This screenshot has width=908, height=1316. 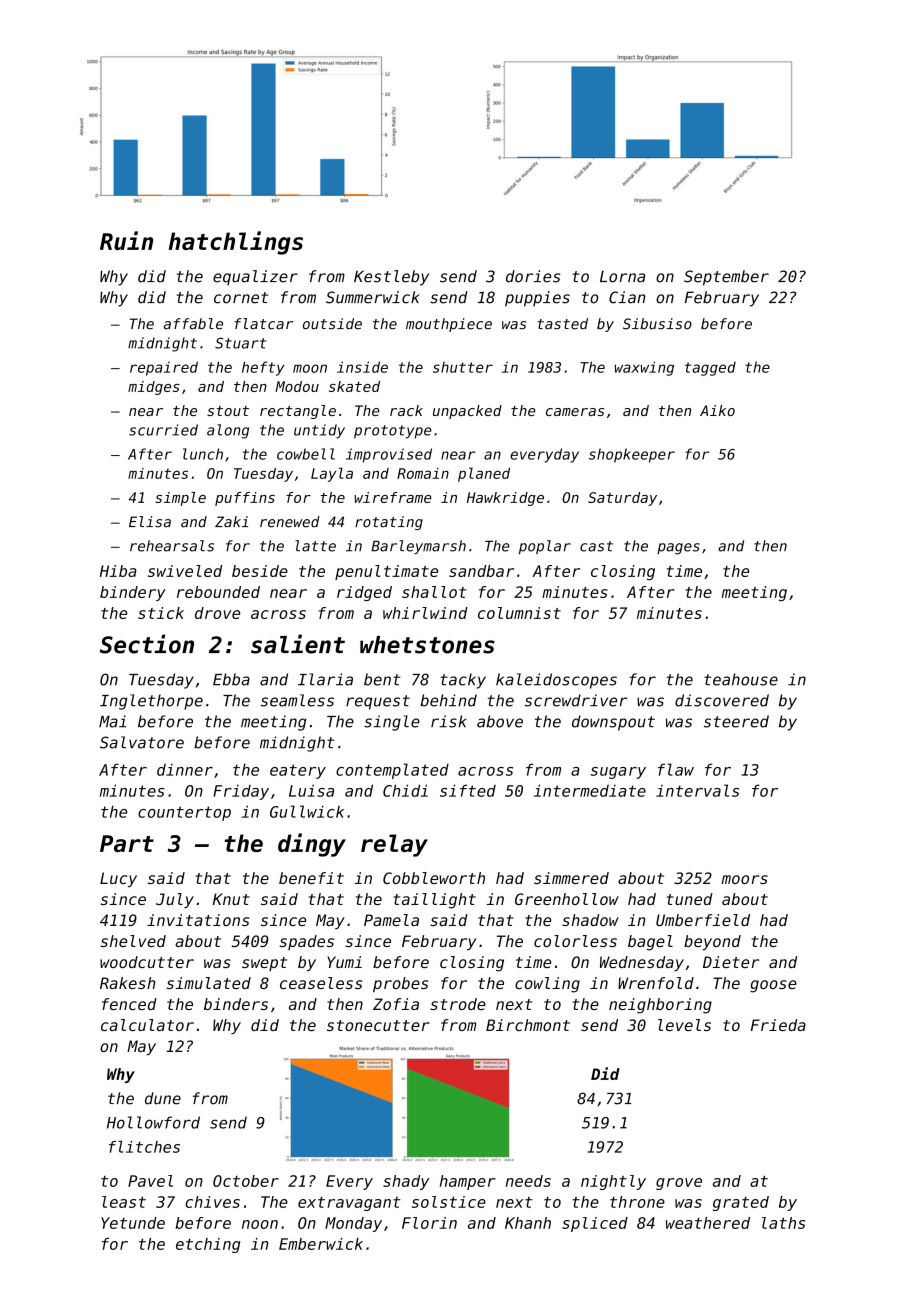 What do you see at coordinates (622, 276) in the screenshot?
I see `Lorna` at bounding box center [622, 276].
